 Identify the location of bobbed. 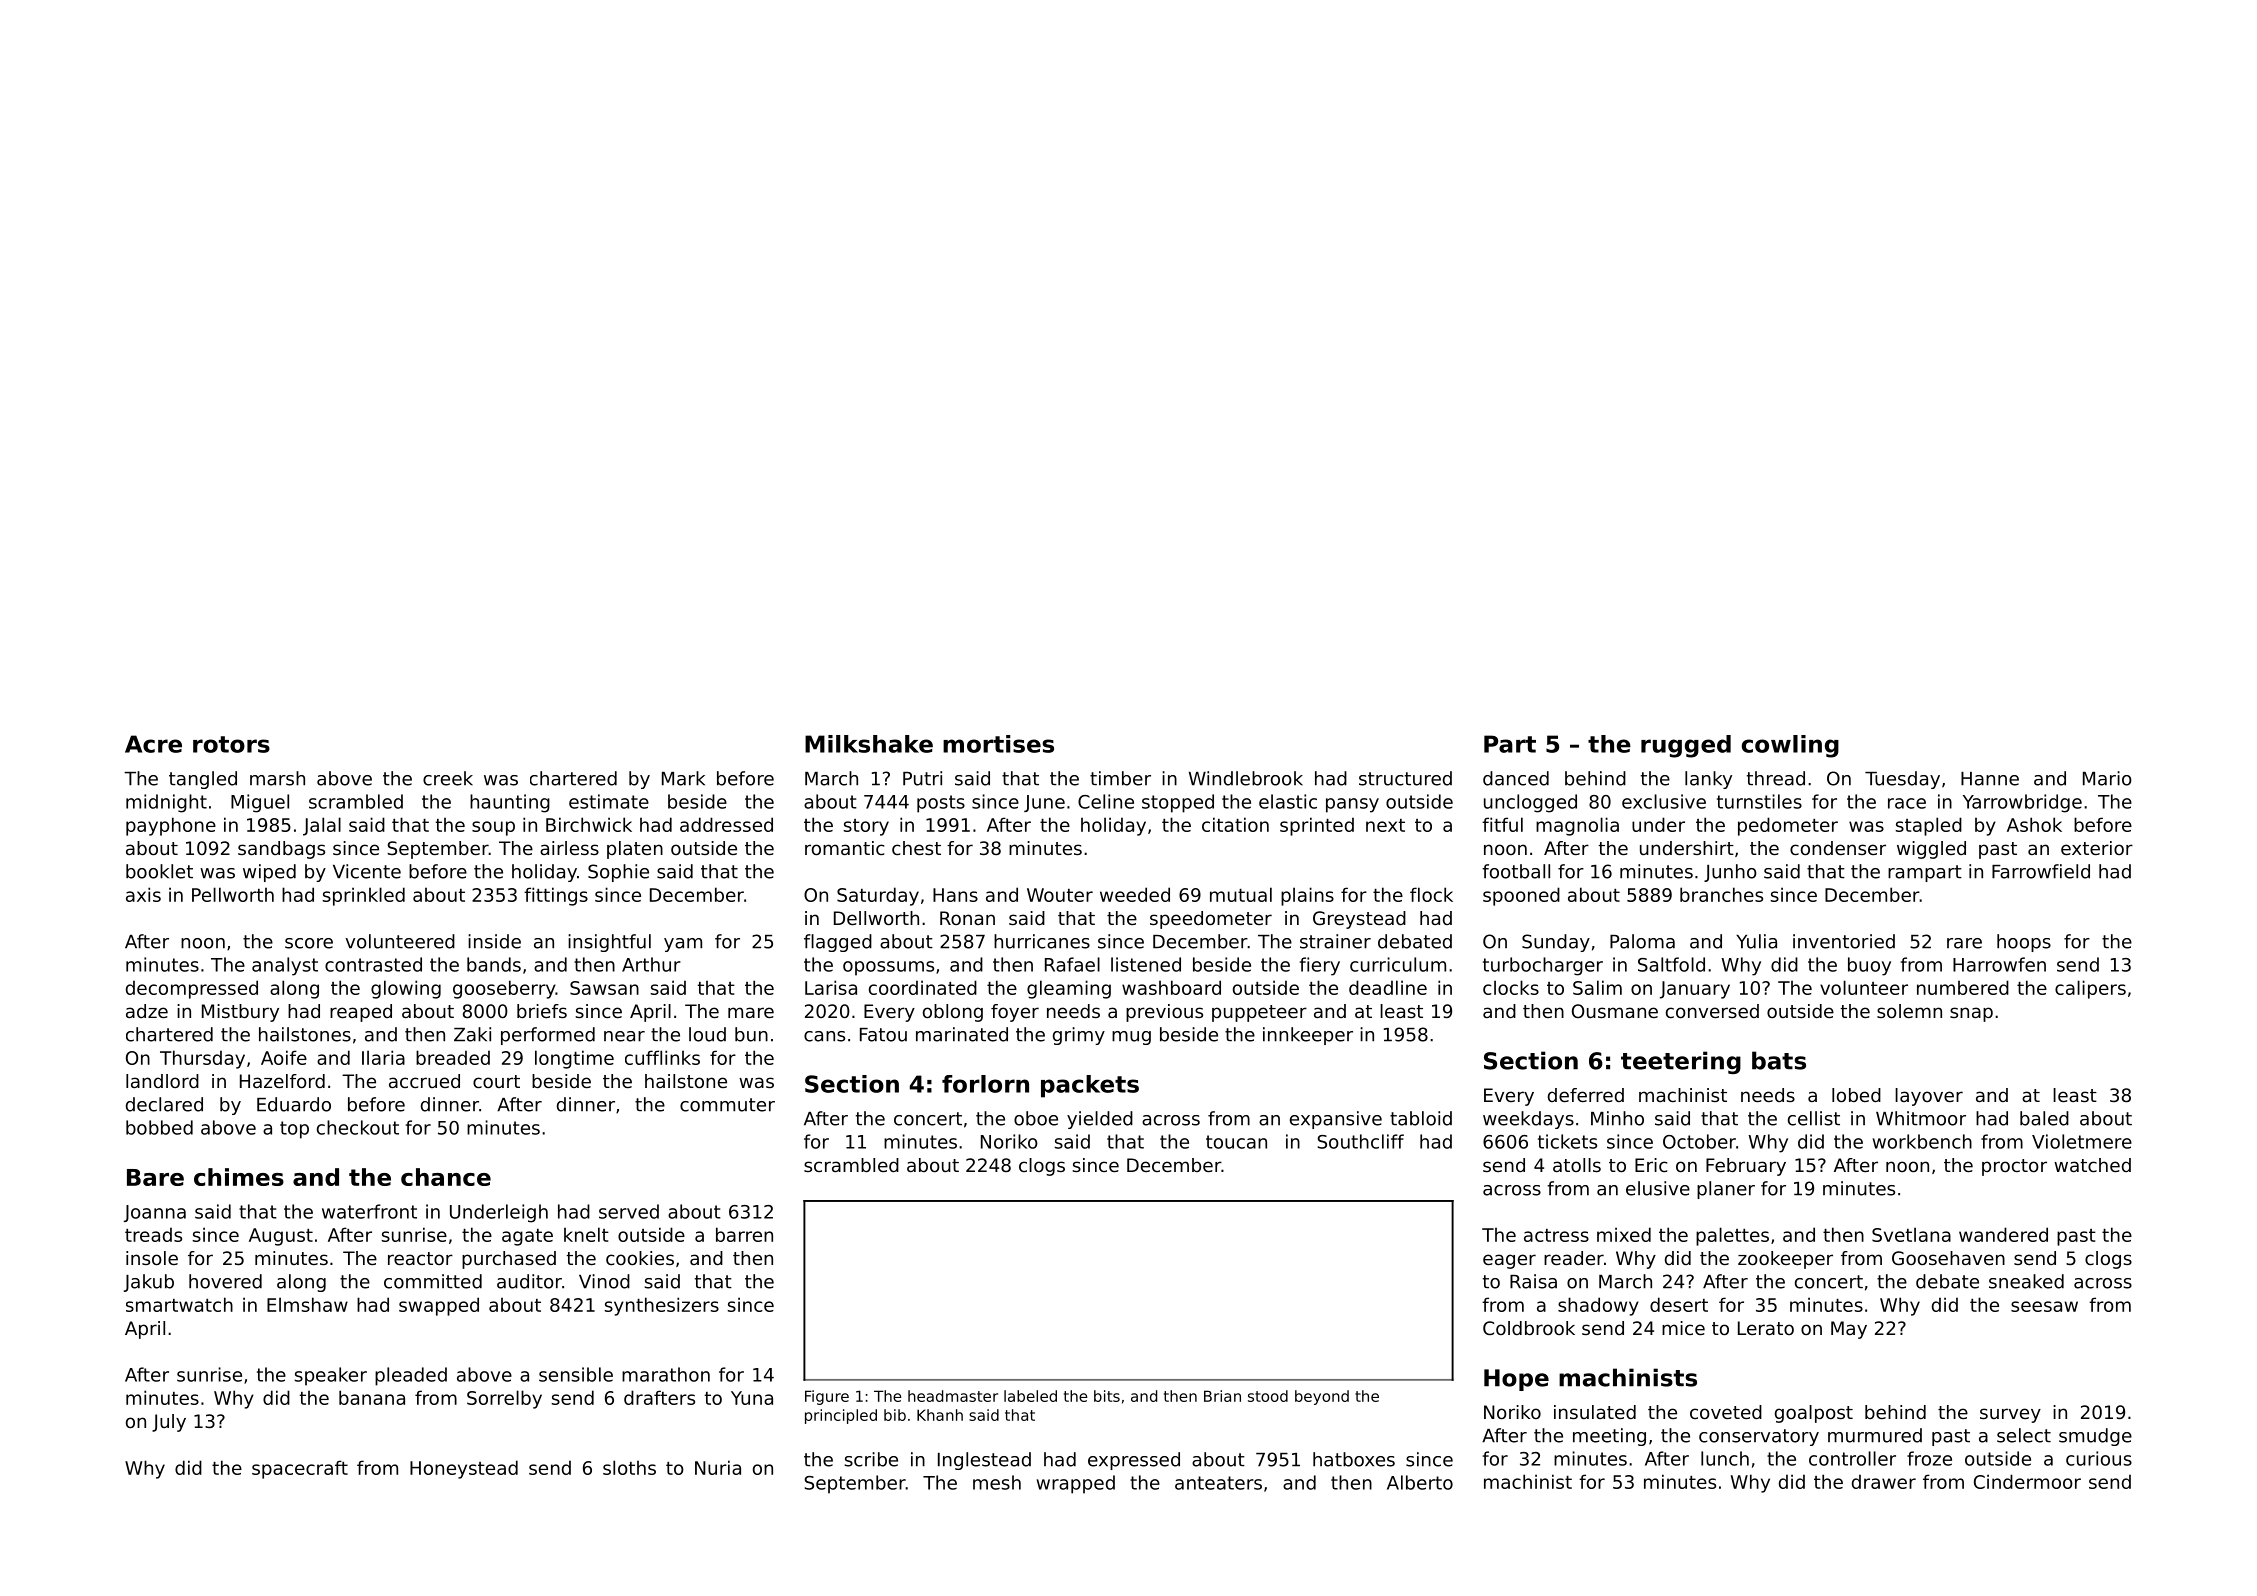
(159, 1127).
